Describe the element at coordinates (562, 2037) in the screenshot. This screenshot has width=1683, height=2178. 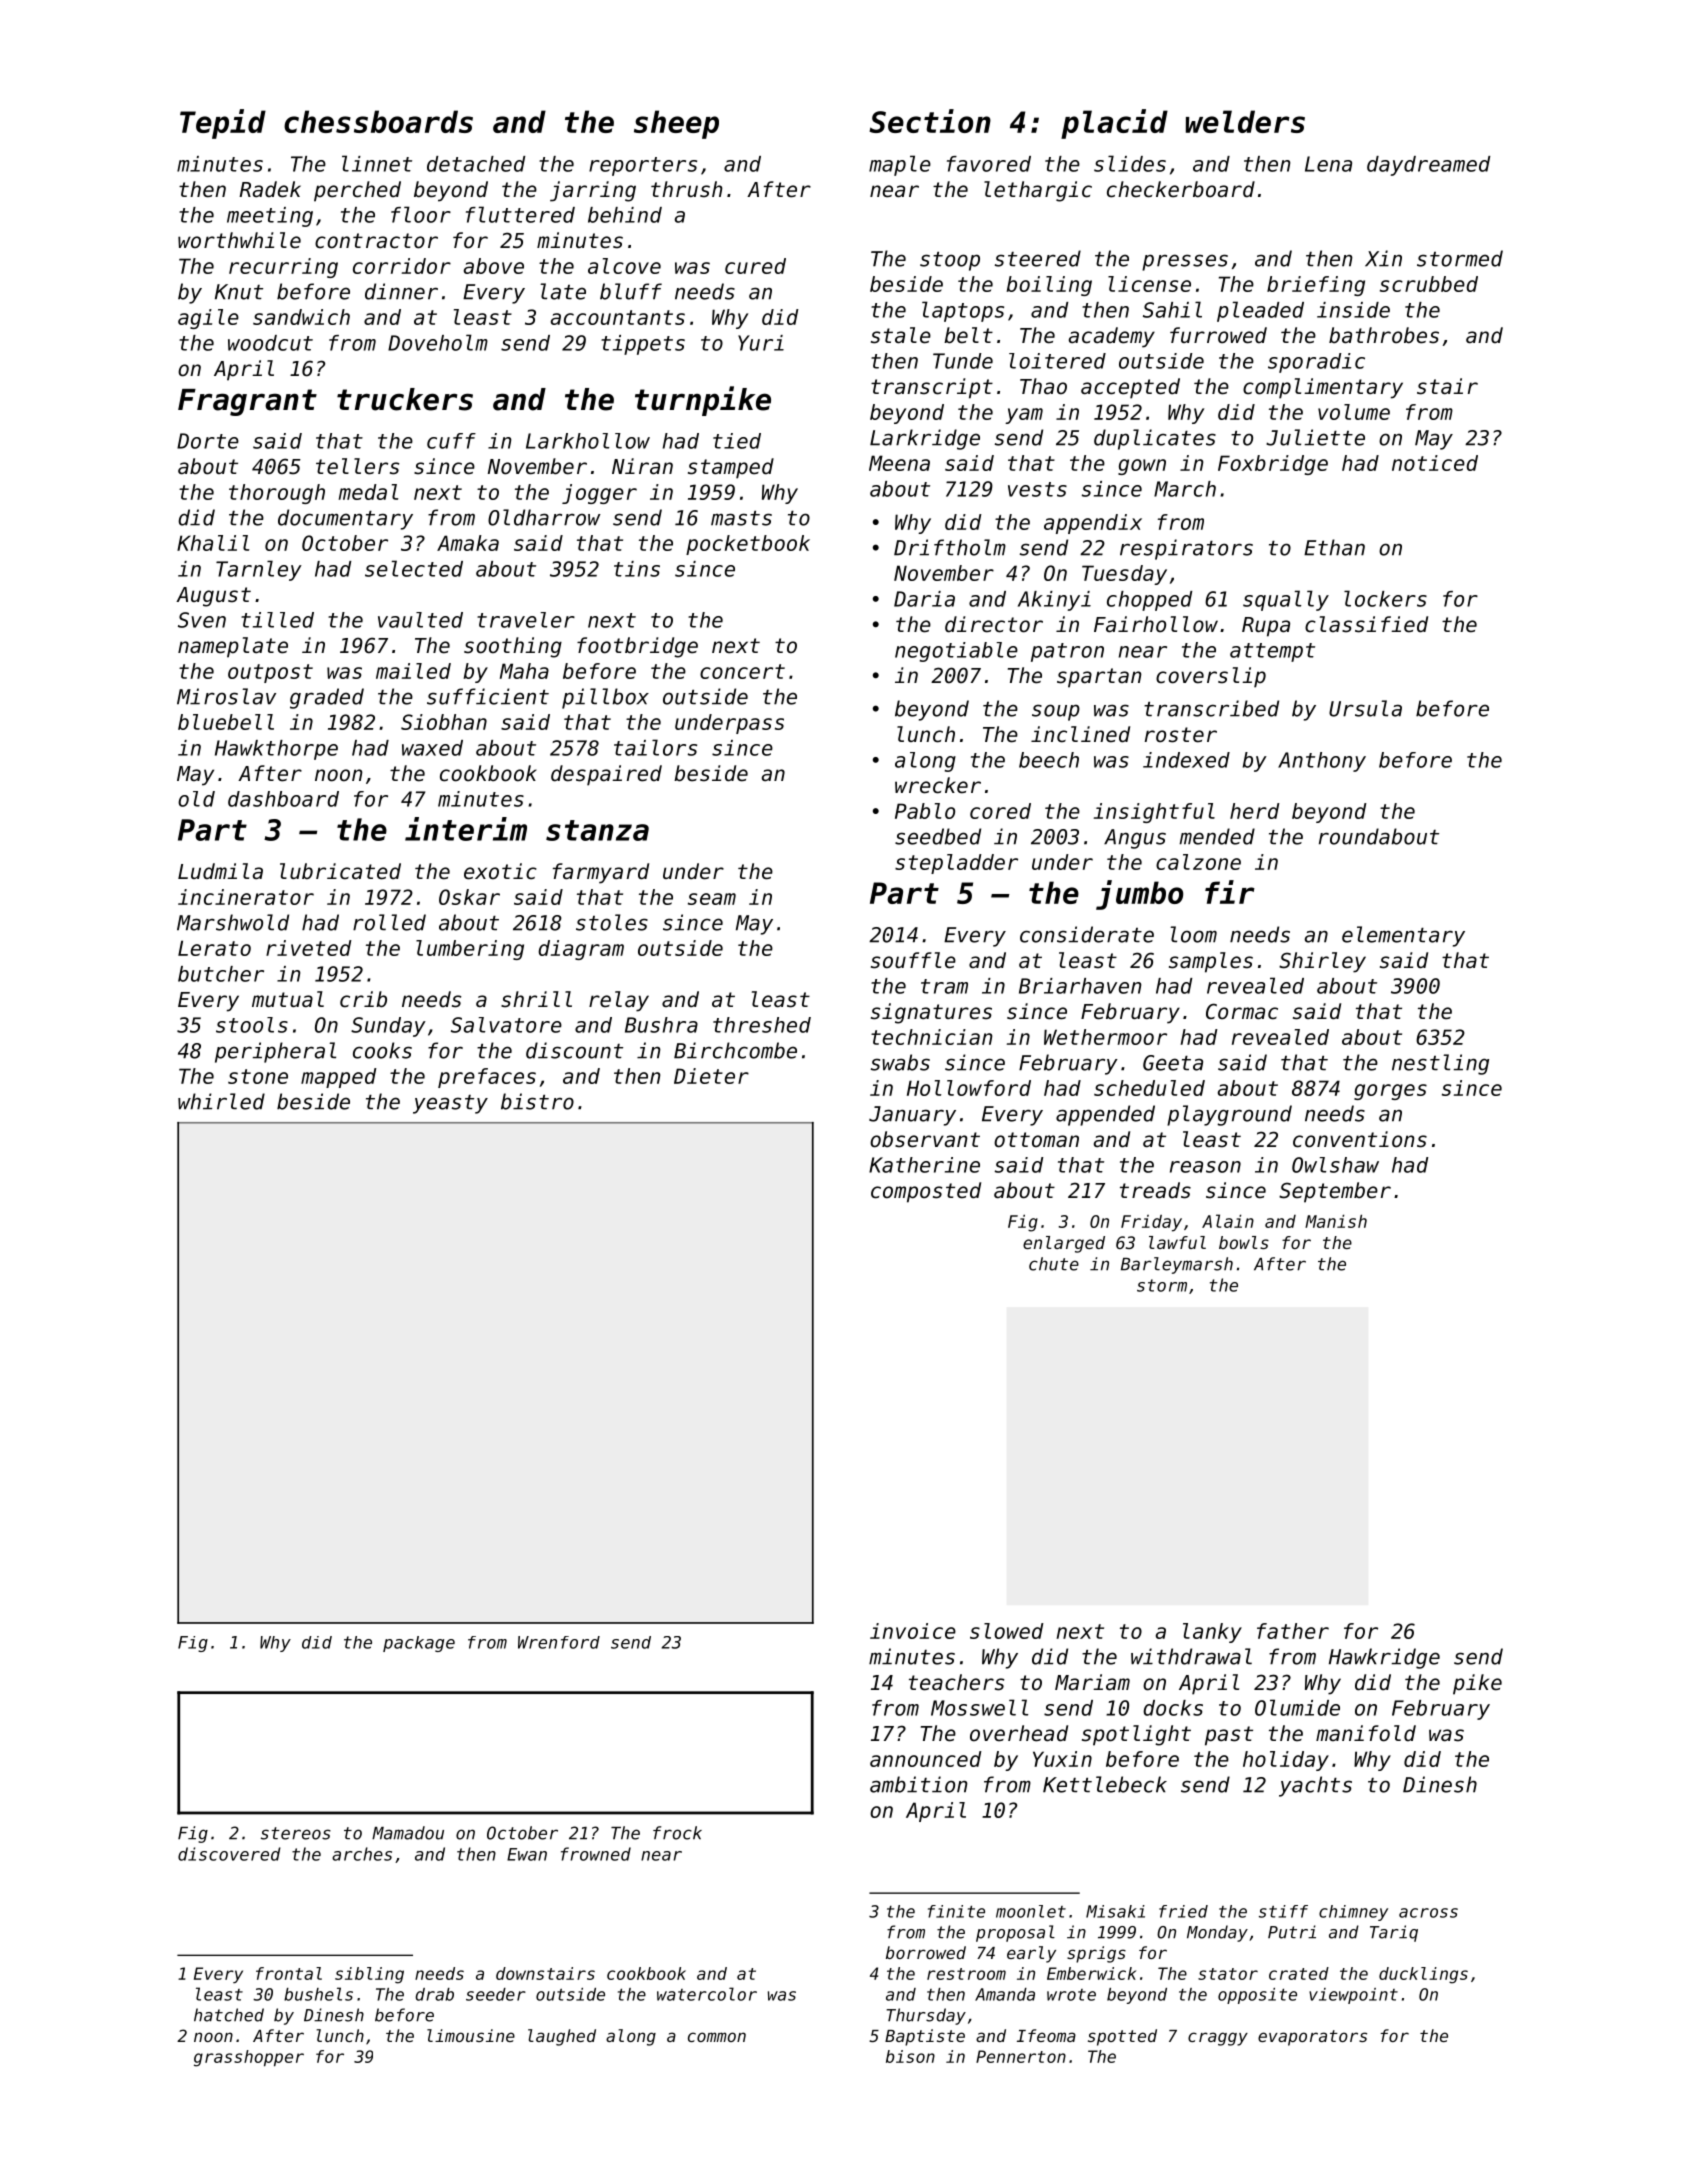
I see `laughed` at that location.
